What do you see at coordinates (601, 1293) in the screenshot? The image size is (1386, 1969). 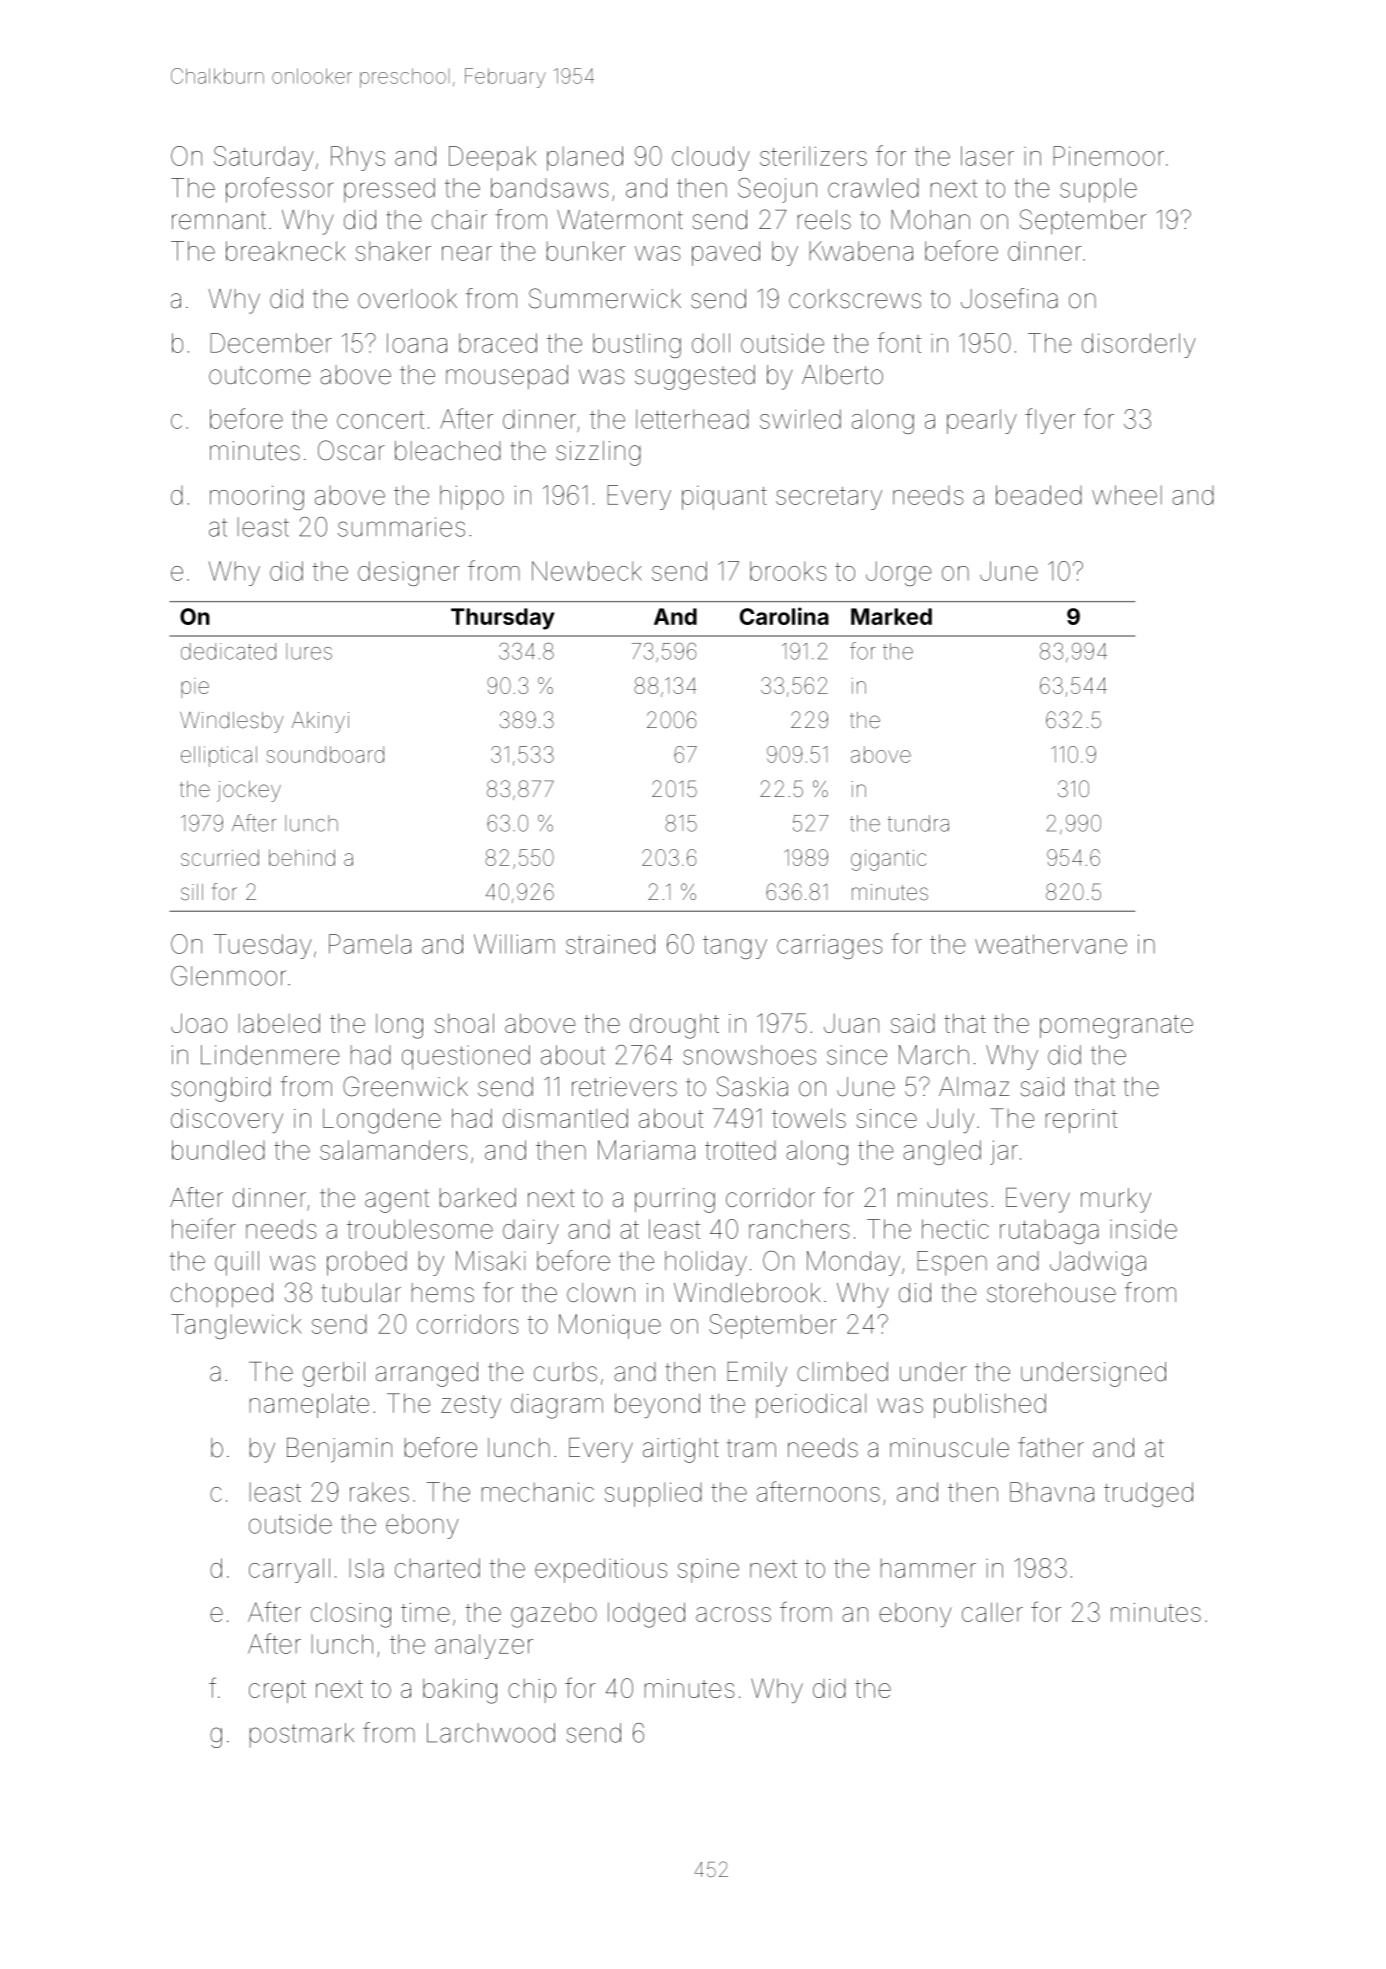 I see `clown` at bounding box center [601, 1293].
